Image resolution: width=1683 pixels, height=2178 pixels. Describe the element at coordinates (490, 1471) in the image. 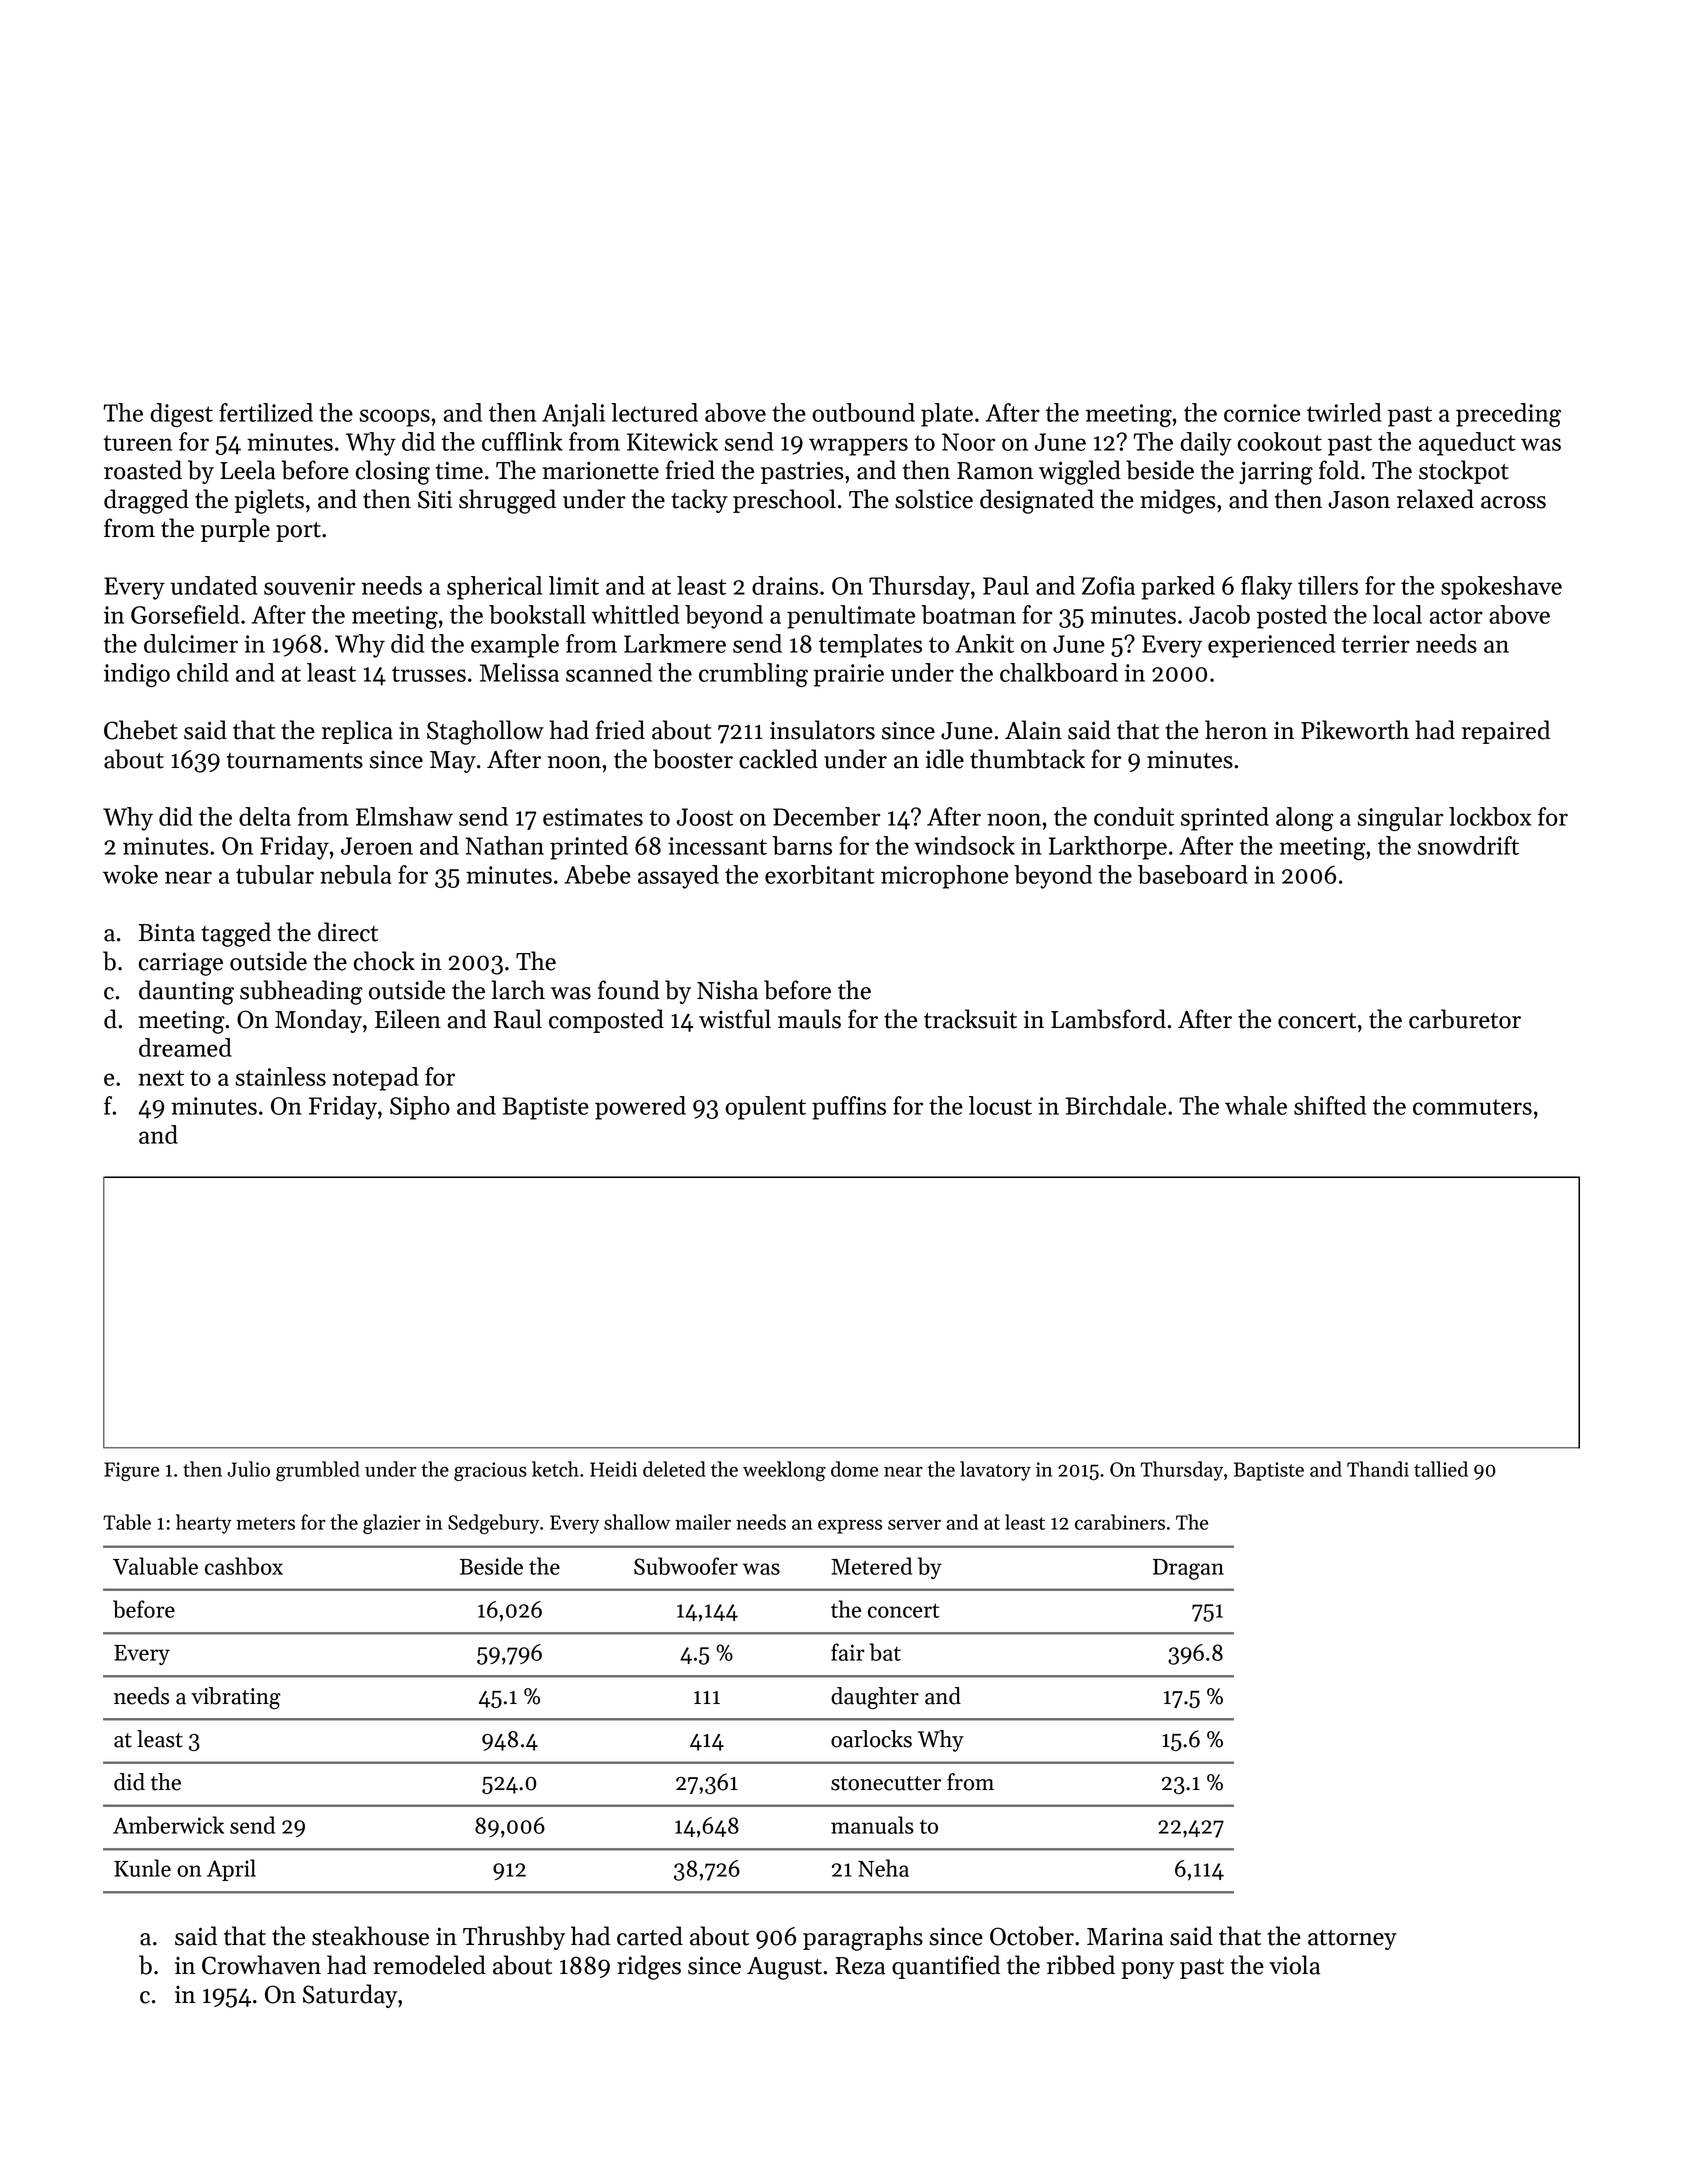

I see `gracious` at that location.
